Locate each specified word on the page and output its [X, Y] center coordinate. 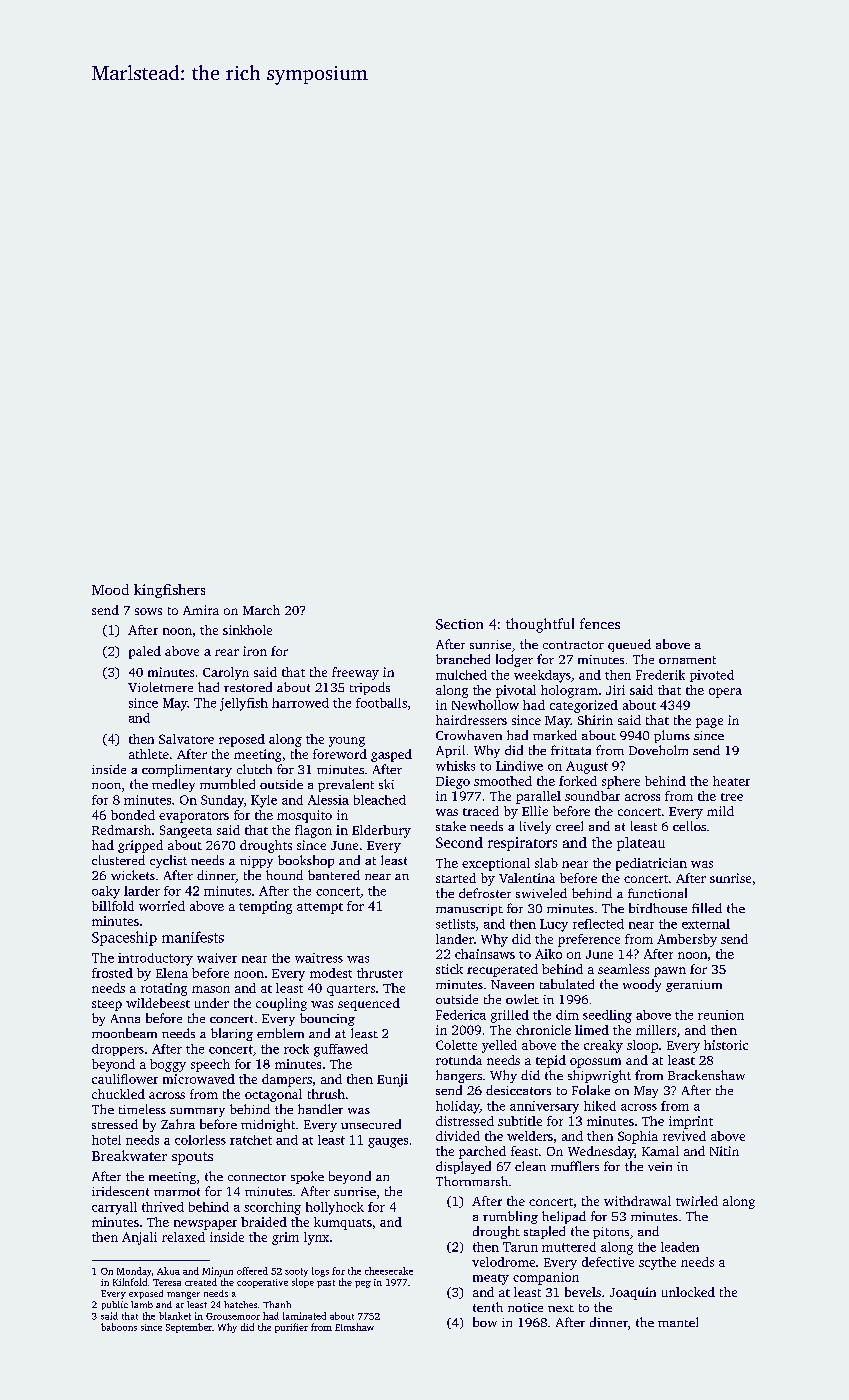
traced [481, 811]
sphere [621, 782]
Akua [168, 1271]
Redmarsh [121, 830]
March [261, 610]
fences [600, 623]
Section [459, 624]
